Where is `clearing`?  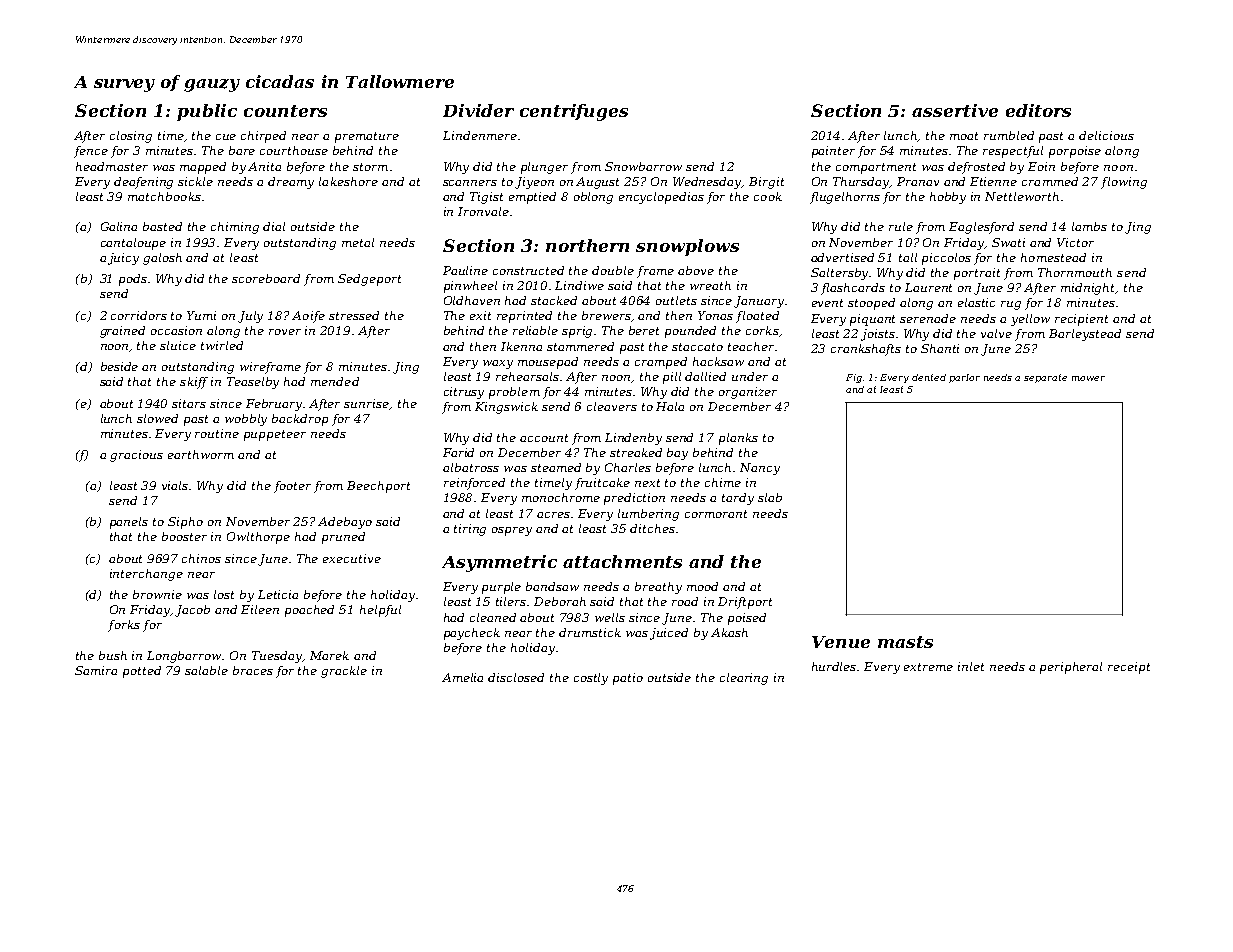 clearing is located at coordinates (744, 679).
